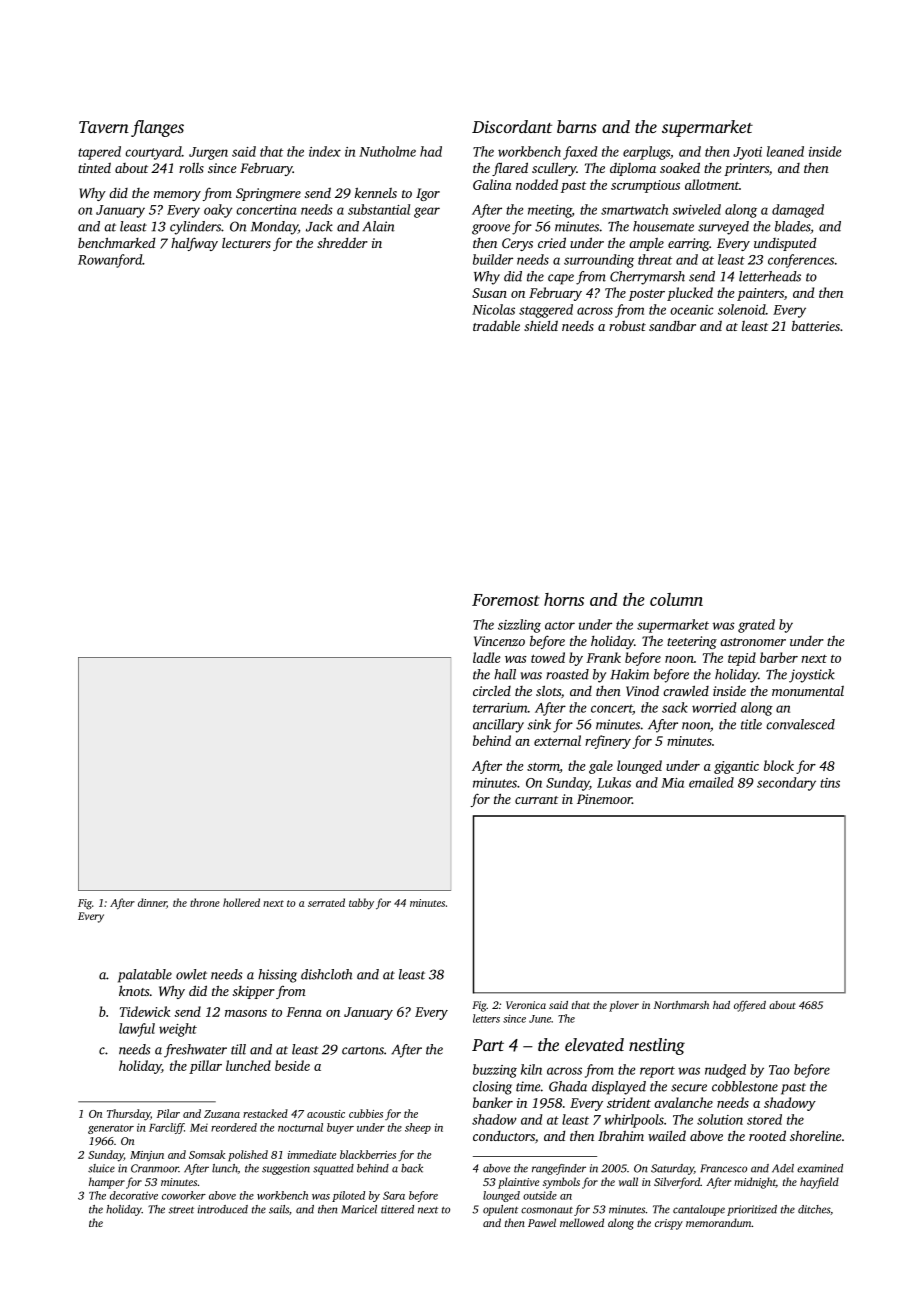 The image size is (924, 1308). What do you see at coordinates (234, 1127) in the image?
I see `reordered` at bounding box center [234, 1127].
